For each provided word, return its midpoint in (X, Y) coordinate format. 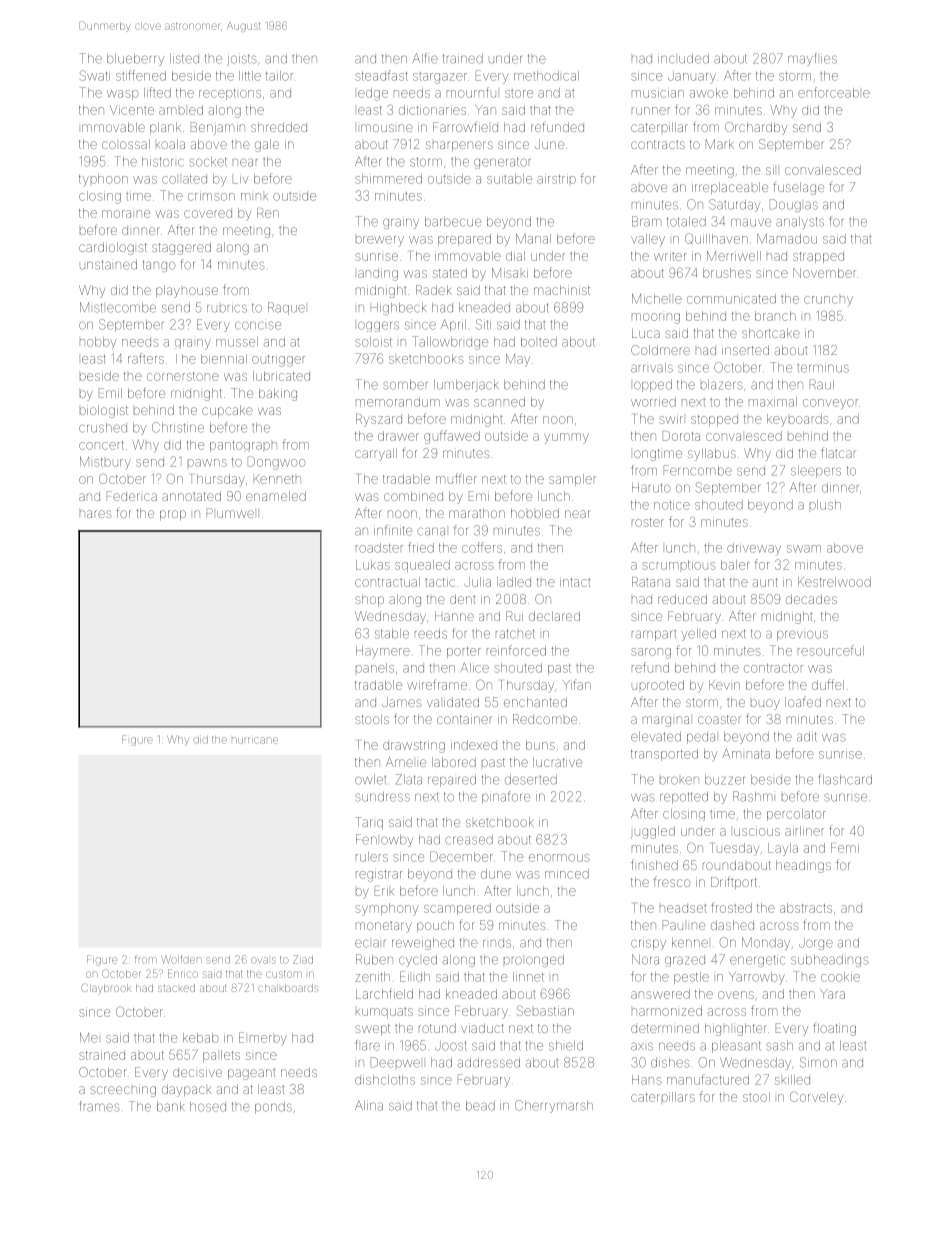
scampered (457, 909)
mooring (656, 318)
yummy (566, 438)
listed (184, 59)
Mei (89, 1038)
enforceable (834, 92)
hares (96, 514)
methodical (546, 76)
